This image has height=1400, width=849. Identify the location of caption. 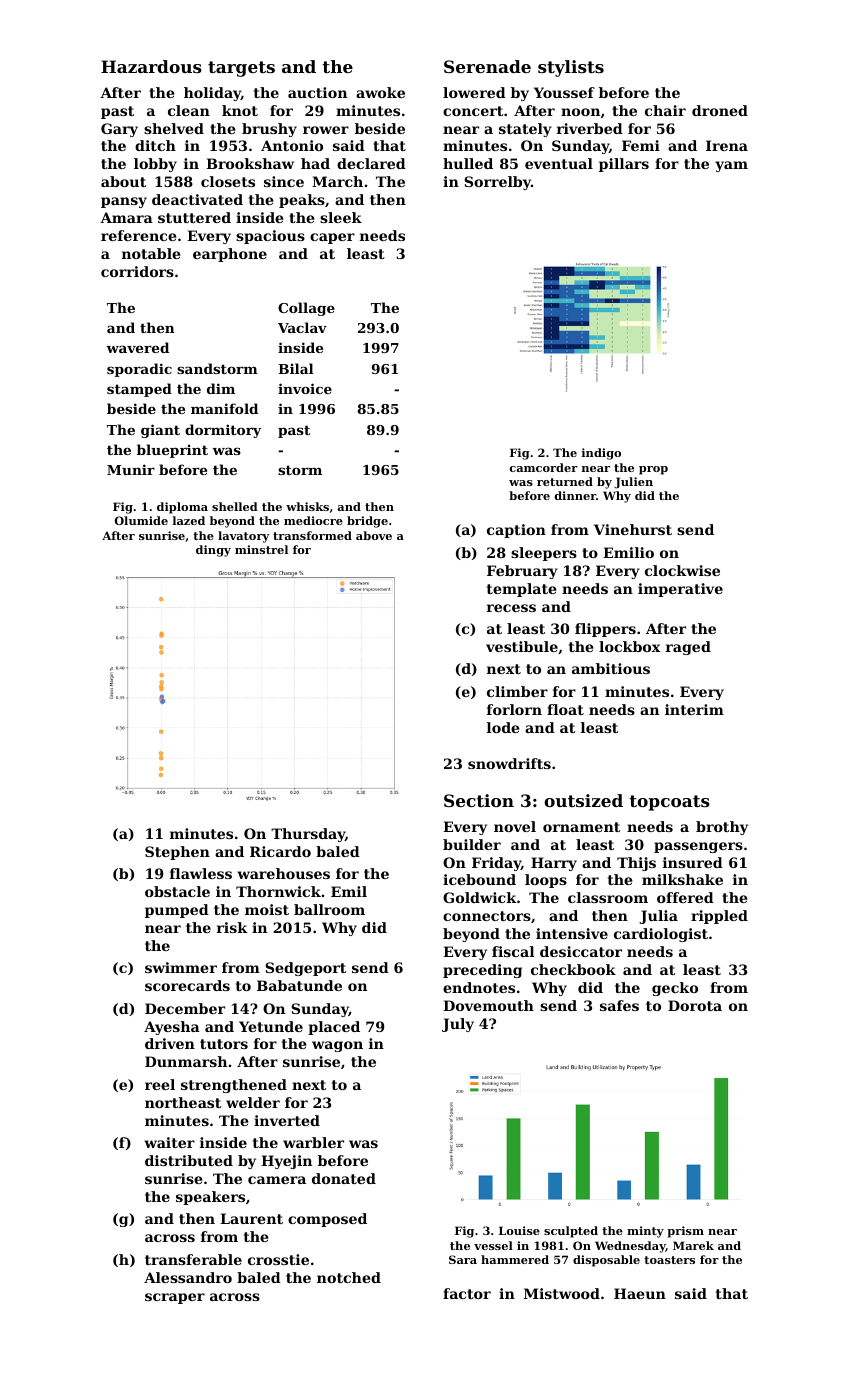
(516, 531).
